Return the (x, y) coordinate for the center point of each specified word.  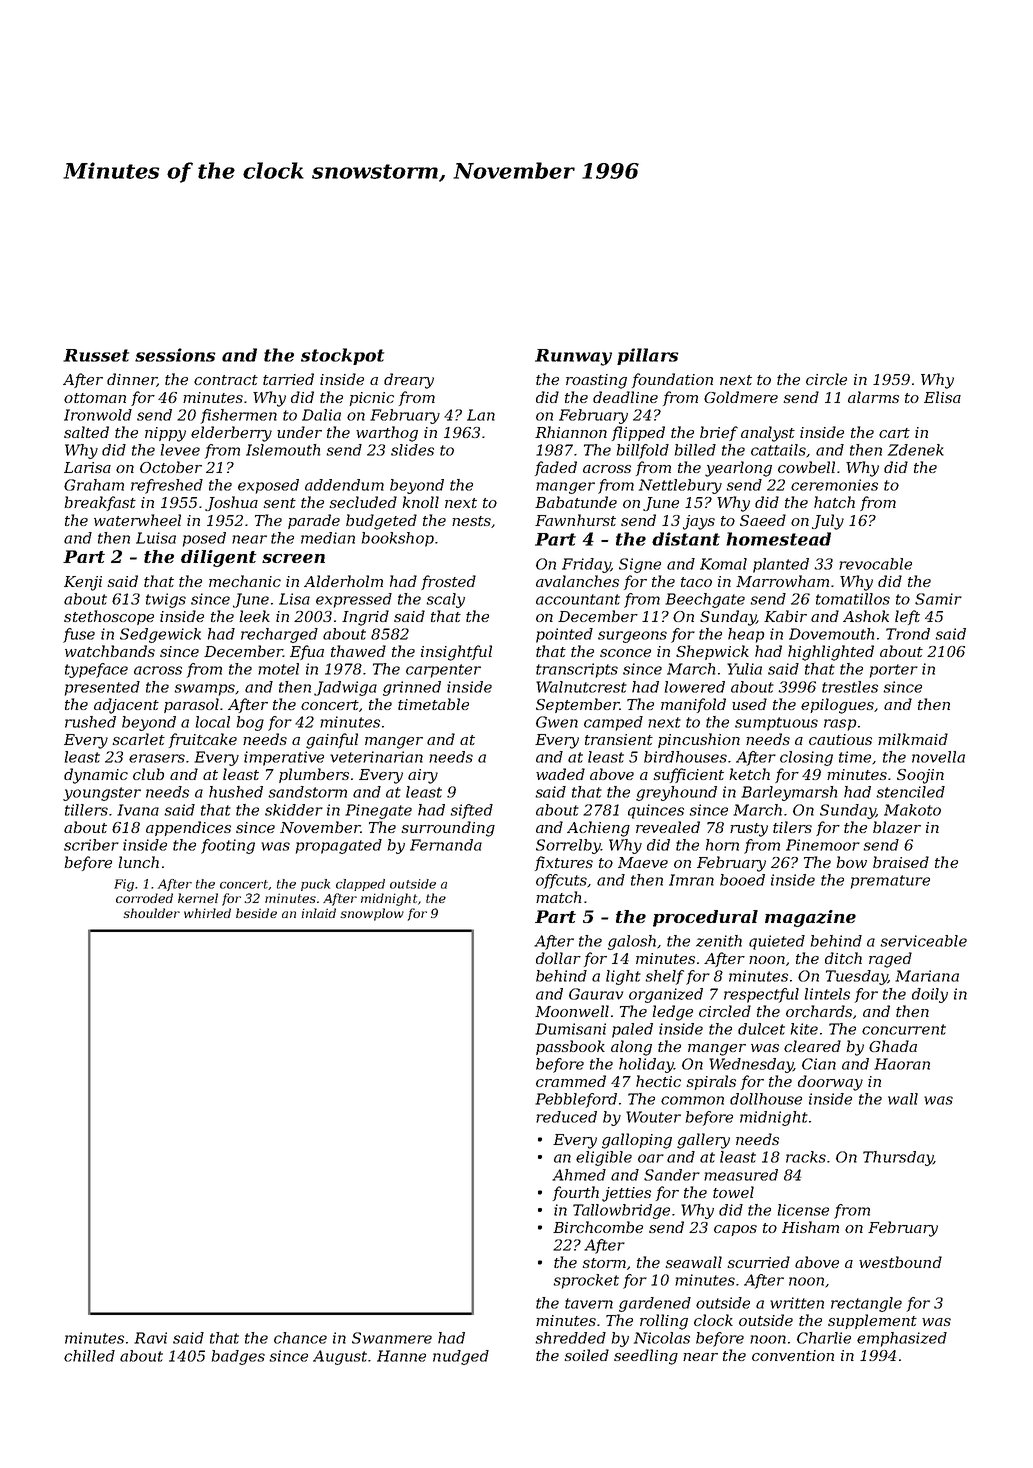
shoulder (151, 913)
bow (851, 862)
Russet (96, 355)
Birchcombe (598, 1227)
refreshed (167, 486)
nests (471, 521)
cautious (840, 739)
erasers (157, 758)
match (558, 897)
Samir (938, 599)
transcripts (577, 670)
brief (719, 433)
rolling (664, 1322)
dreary (409, 381)
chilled (89, 1356)
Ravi (150, 1338)
